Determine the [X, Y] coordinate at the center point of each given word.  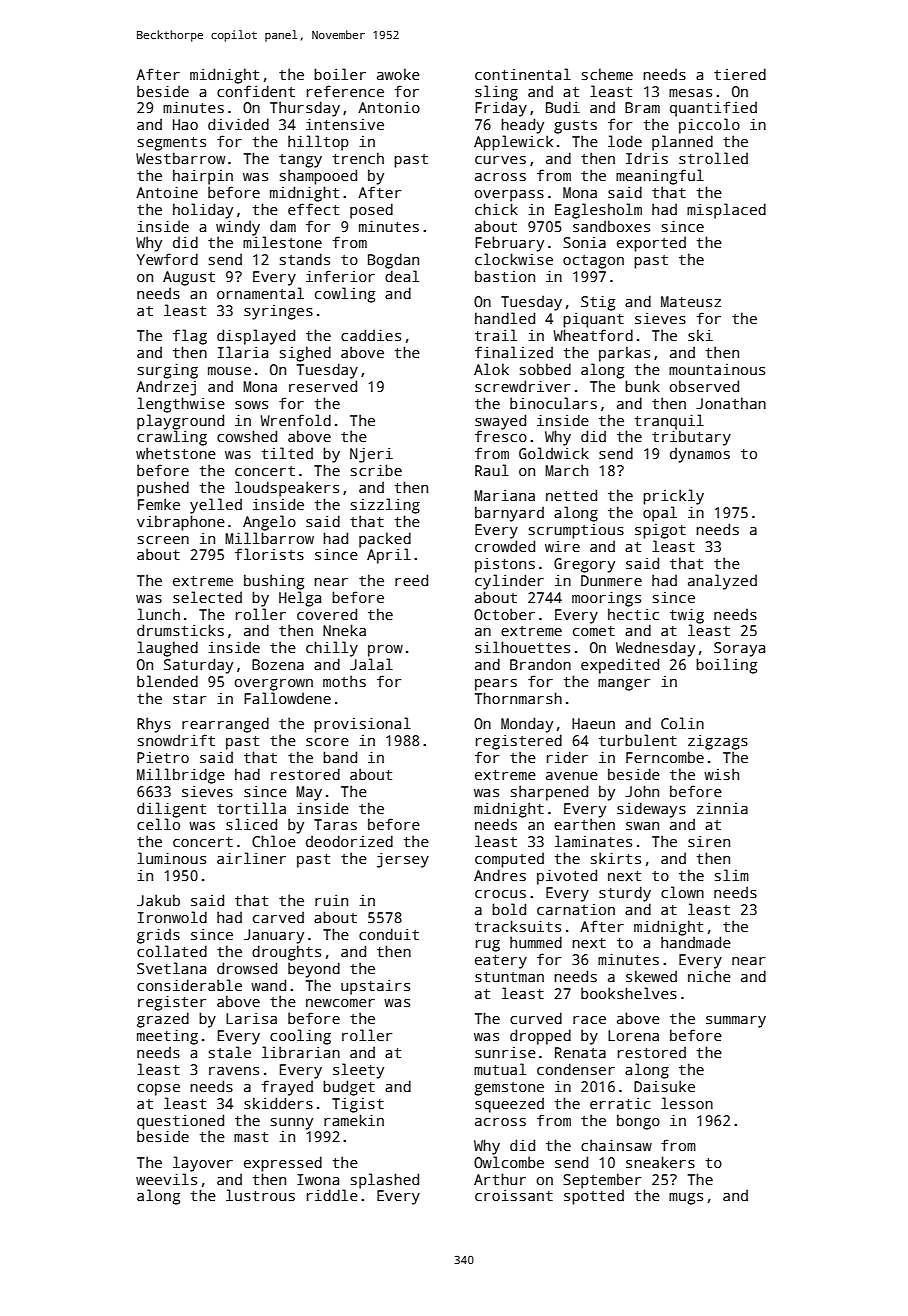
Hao [185, 124]
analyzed [722, 582]
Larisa [251, 1018]
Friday [501, 109]
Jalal [371, 664]
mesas [690, 93]
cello [158, 824]
